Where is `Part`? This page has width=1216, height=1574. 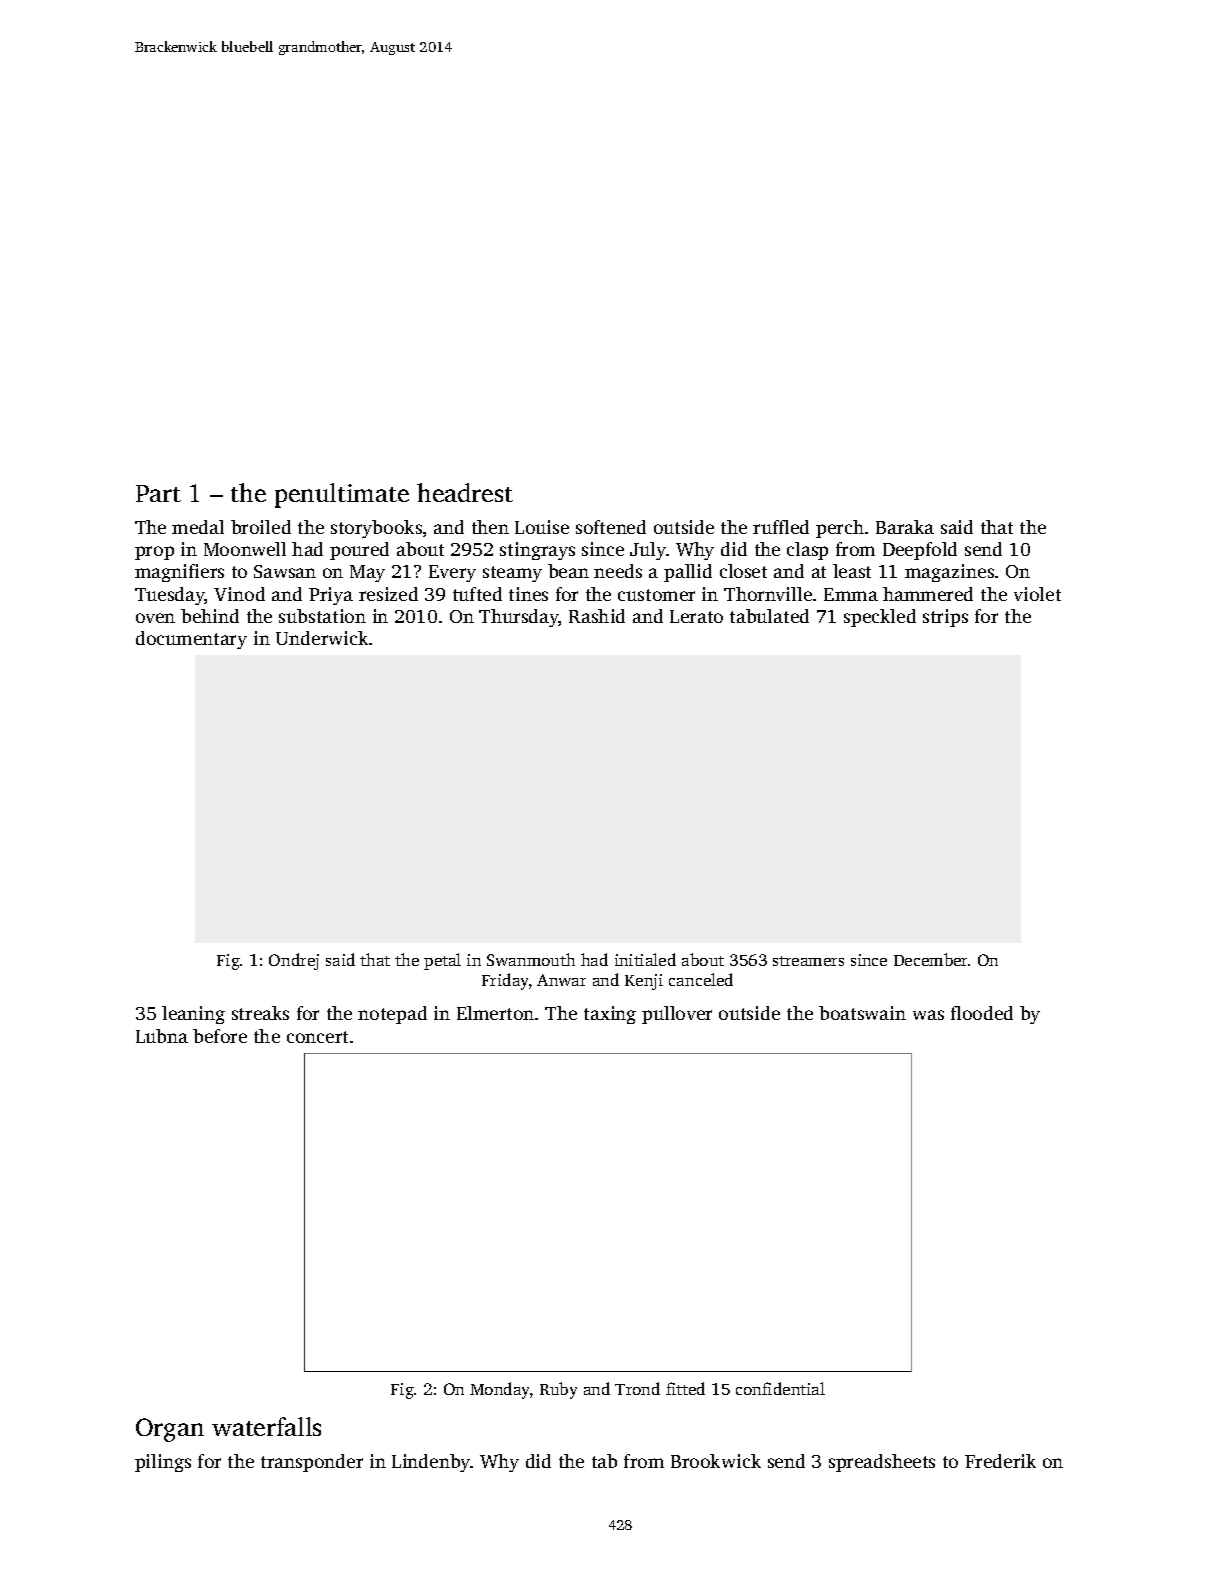
Part is located at coordinates (158, 493).
